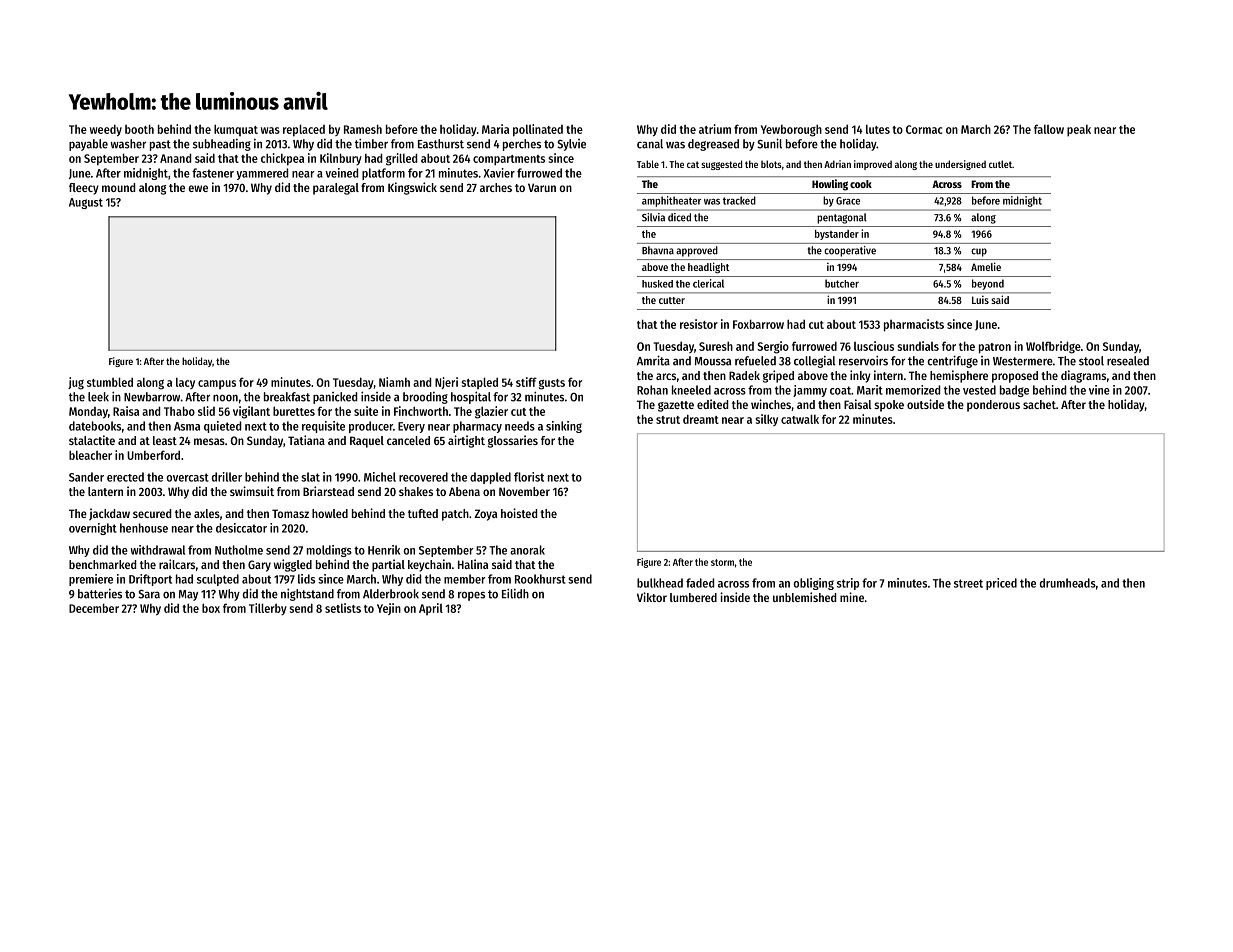 The image size is (1233, 952). Describe the element at coordinates (552, 384) in the screenshot. I see `gusts` at that location.
